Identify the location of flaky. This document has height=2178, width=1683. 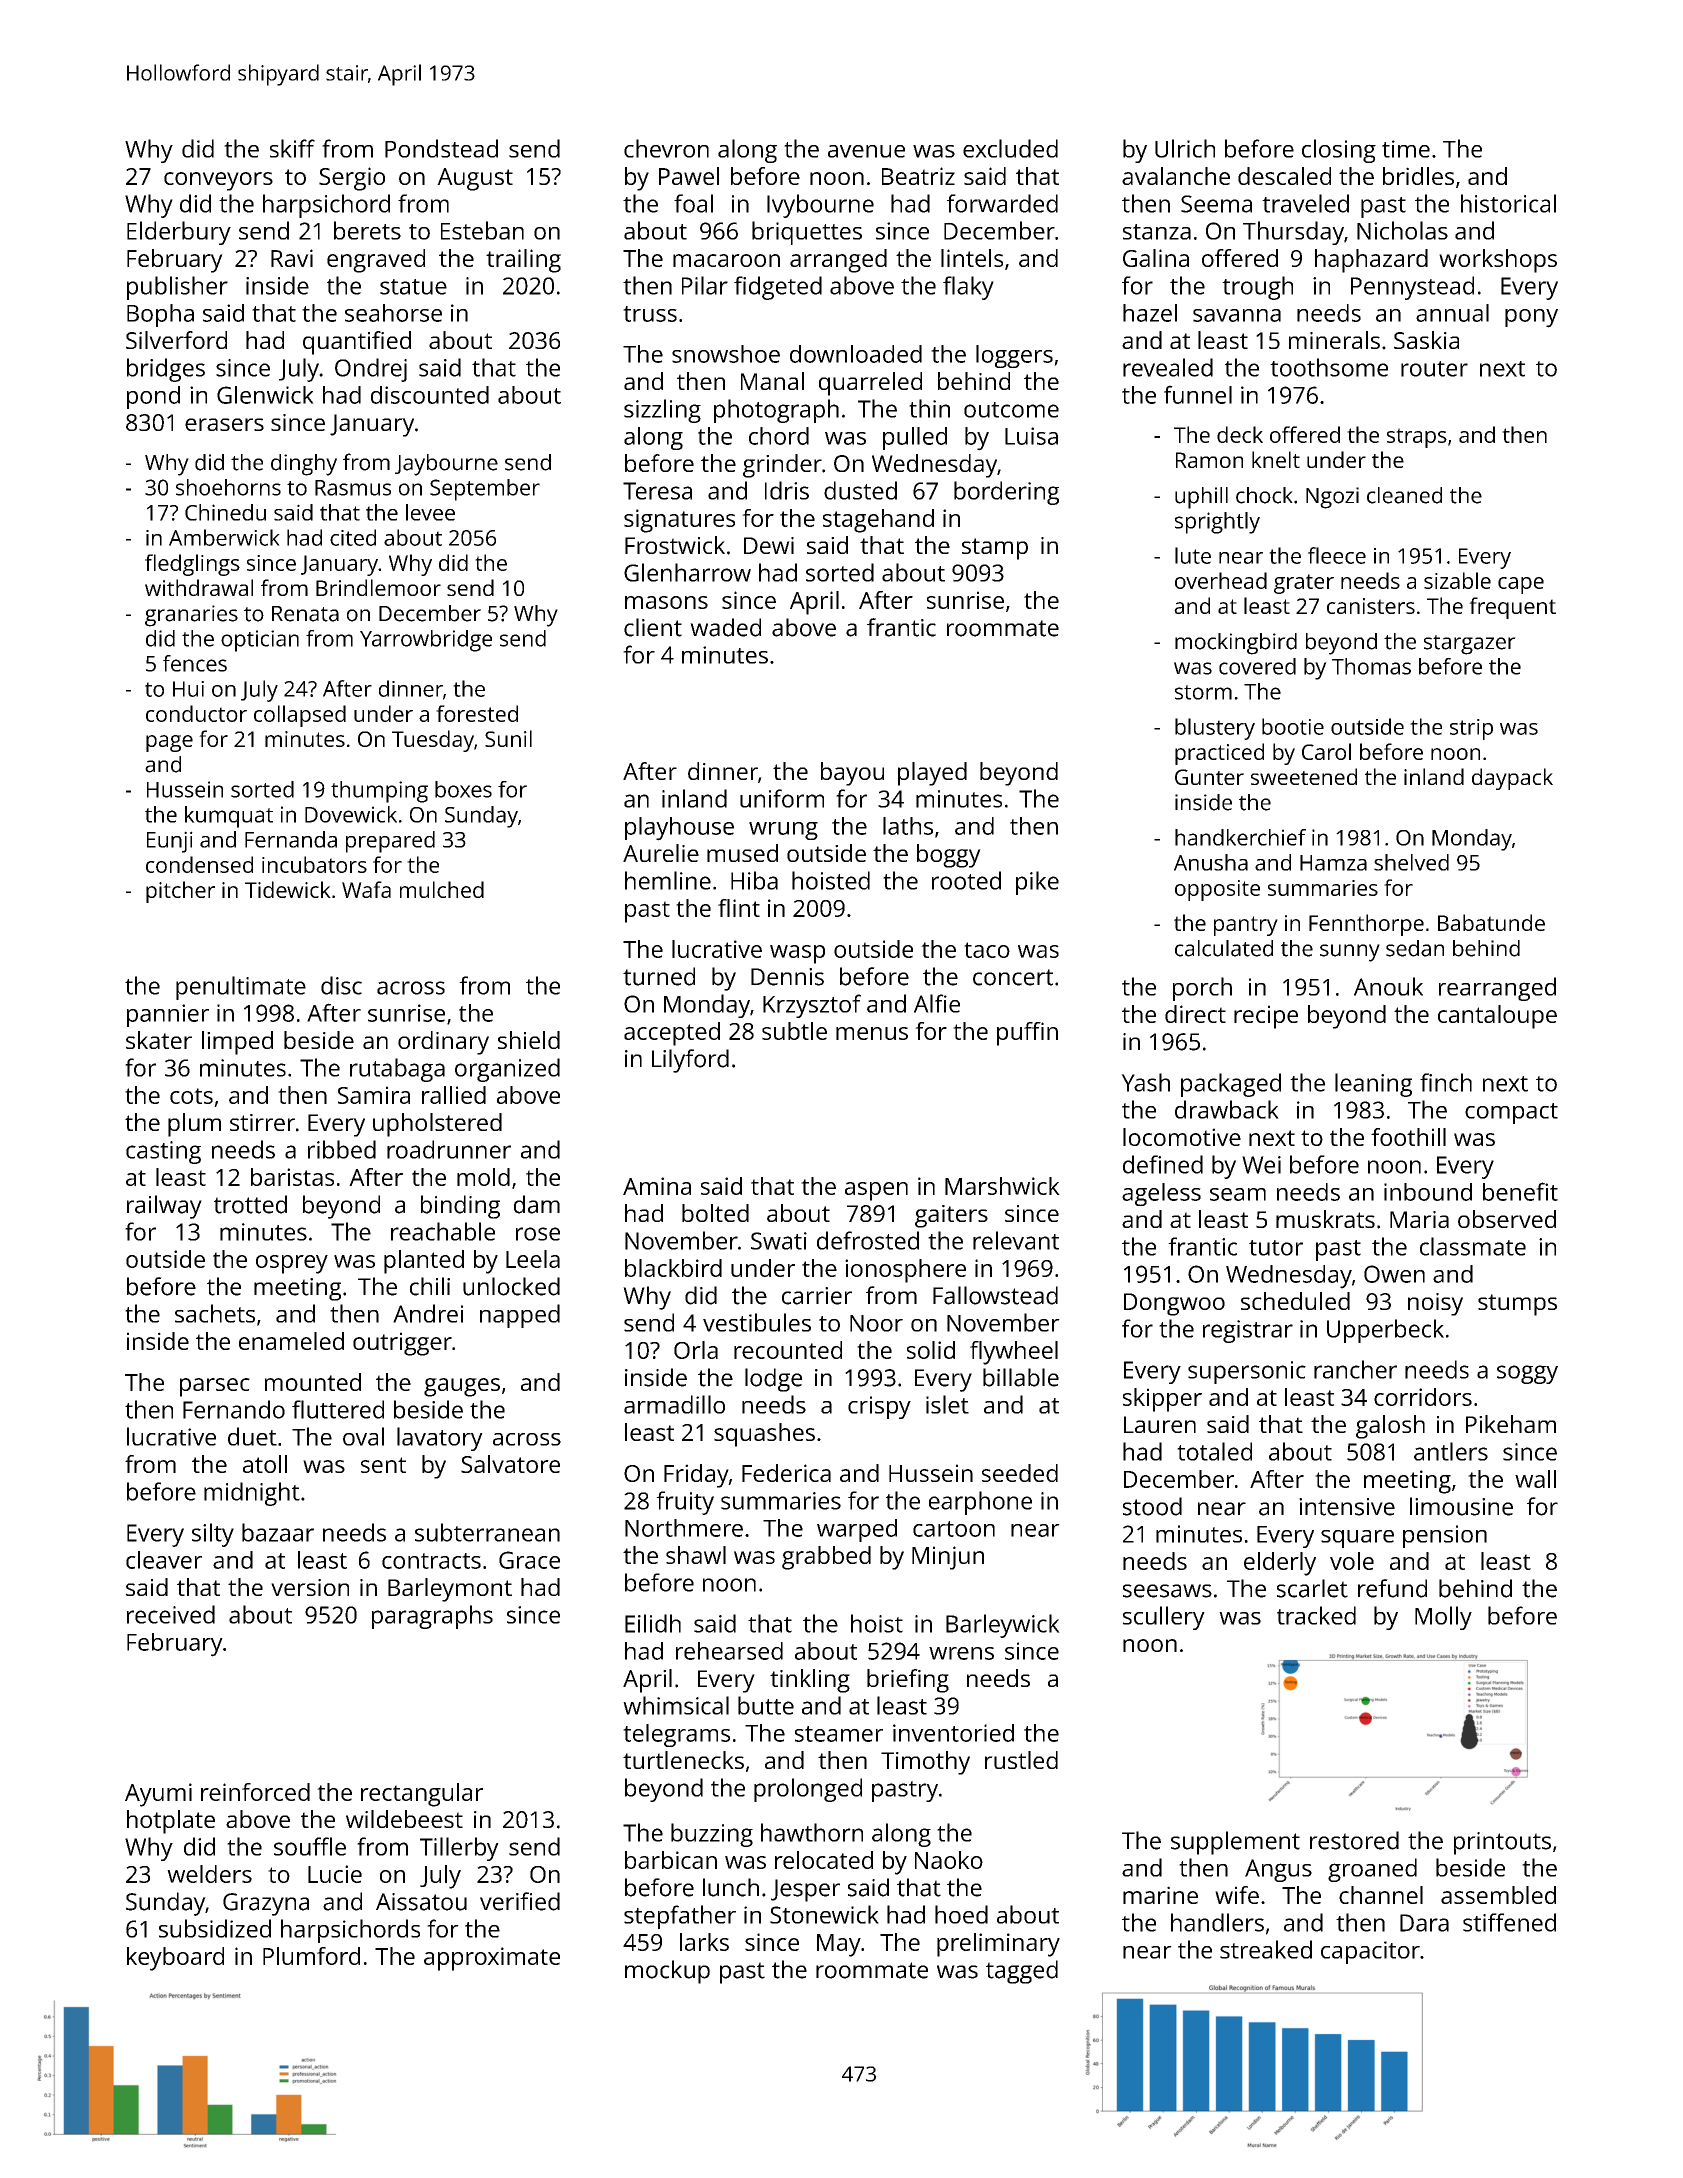
(968, 288).
